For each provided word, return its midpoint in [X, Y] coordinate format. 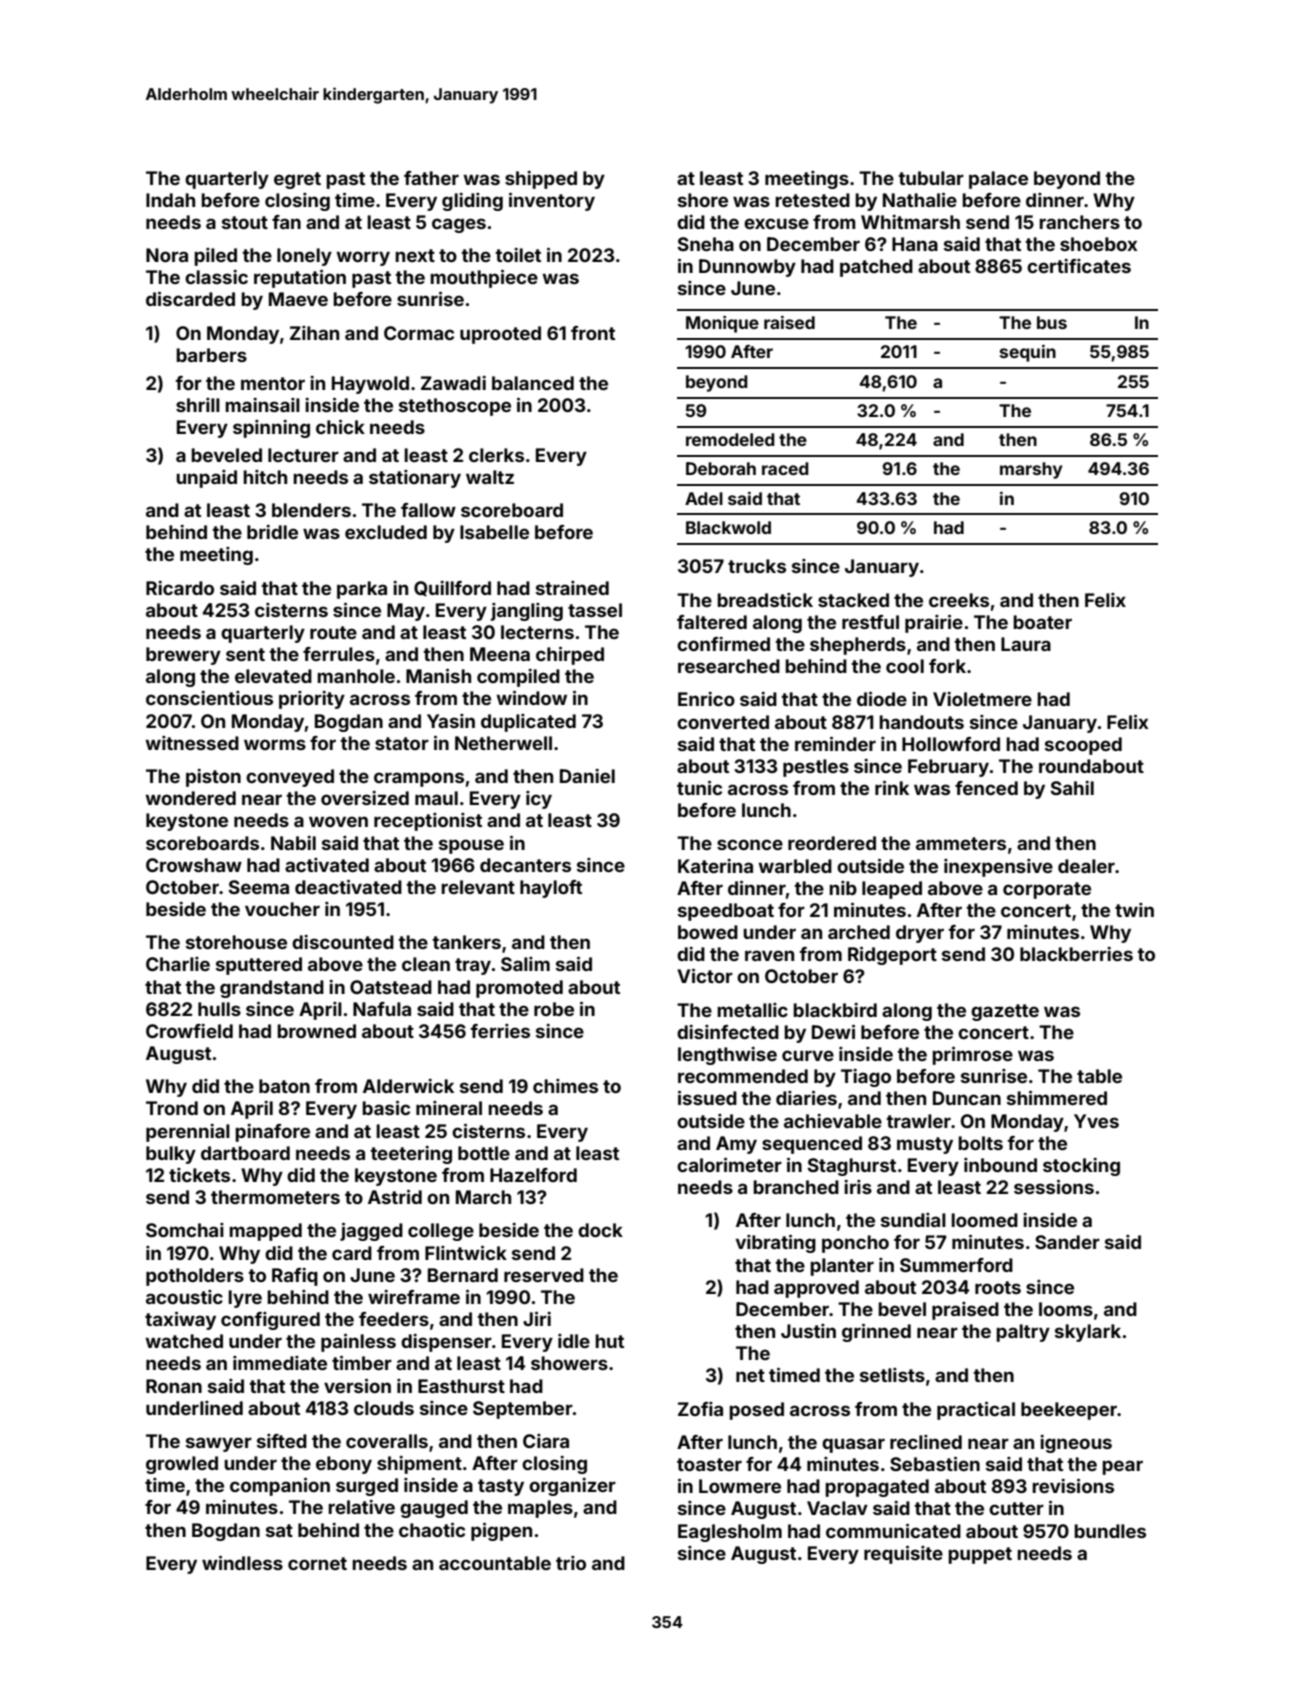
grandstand [272, 989]
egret [297, 180]
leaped [892, 890]
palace [998, 180]
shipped [541, 180]
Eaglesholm [730, 1533]
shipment [419, 1465]
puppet [980, 1555]
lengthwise [727, 1056]
